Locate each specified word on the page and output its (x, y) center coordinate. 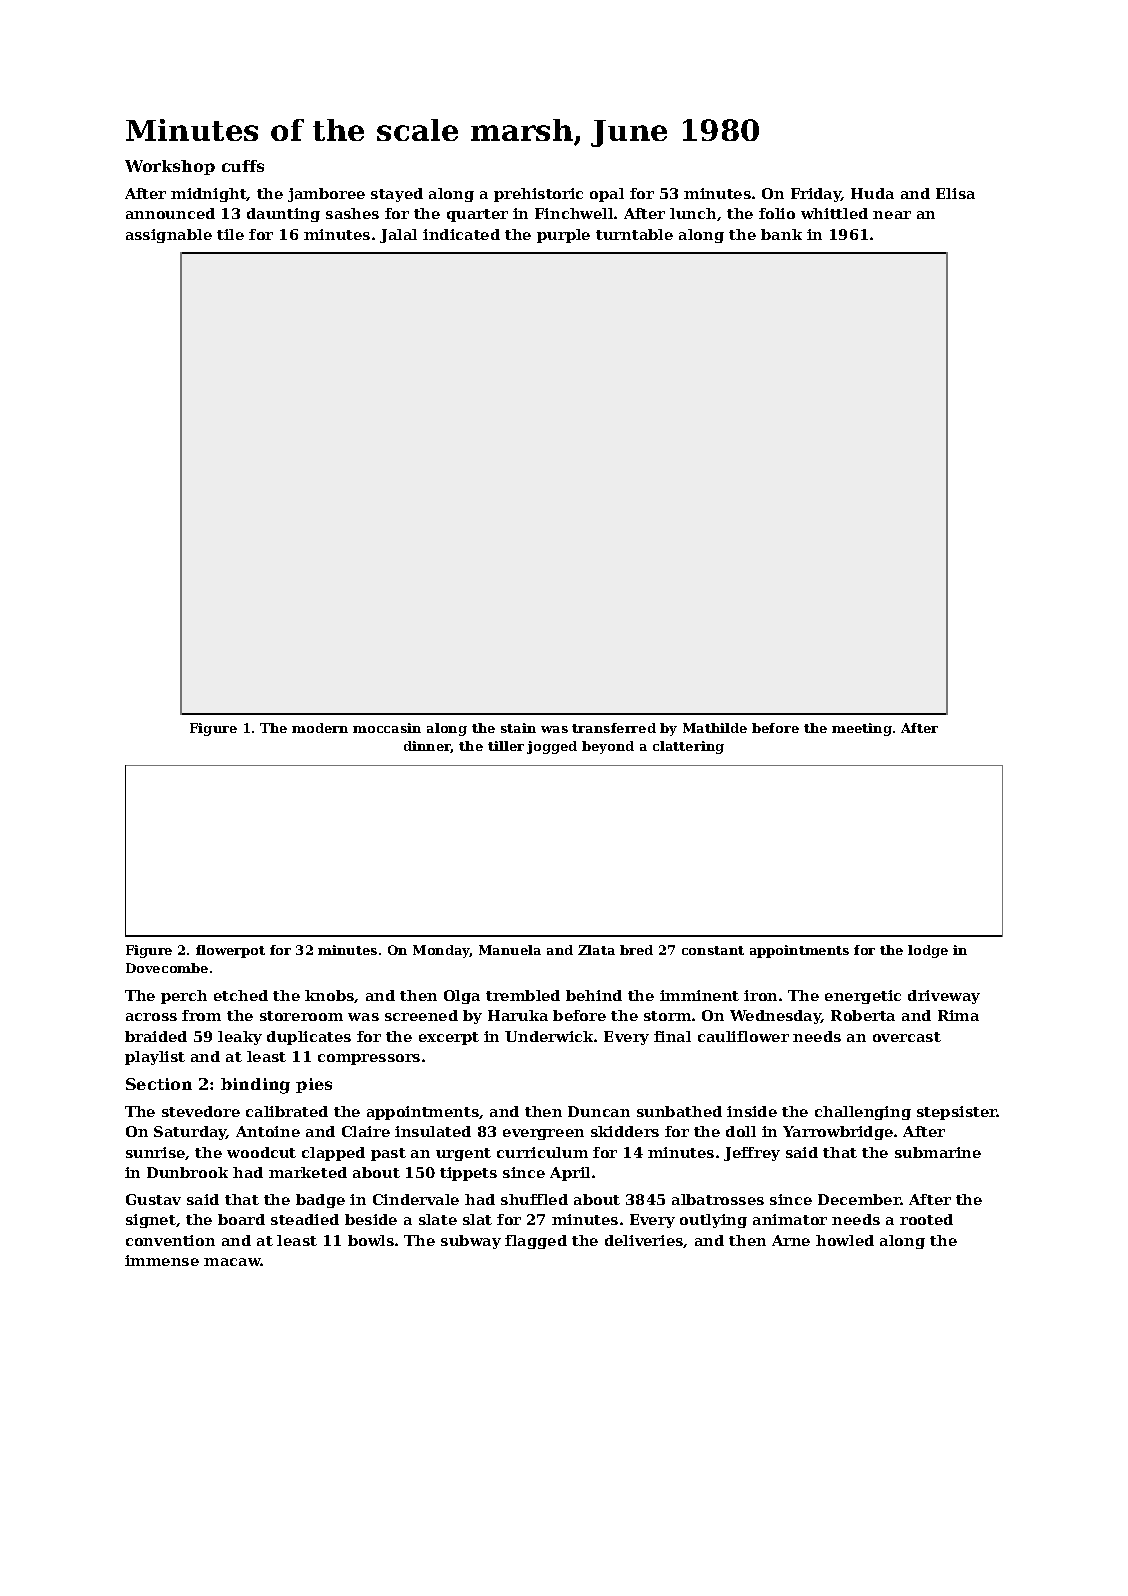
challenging (863, 1113)
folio (777, 213)
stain (518, 728)
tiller (506, 746)
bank (781, 234)
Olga (462, 997)
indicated (461, 234)
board (241, 1219)
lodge (928, 951)
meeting (862, 729)
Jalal (398, 236)
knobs (330, 996)
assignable (169, 236)
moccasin (387, 728)
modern (320, 728)
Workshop (170, 167)
